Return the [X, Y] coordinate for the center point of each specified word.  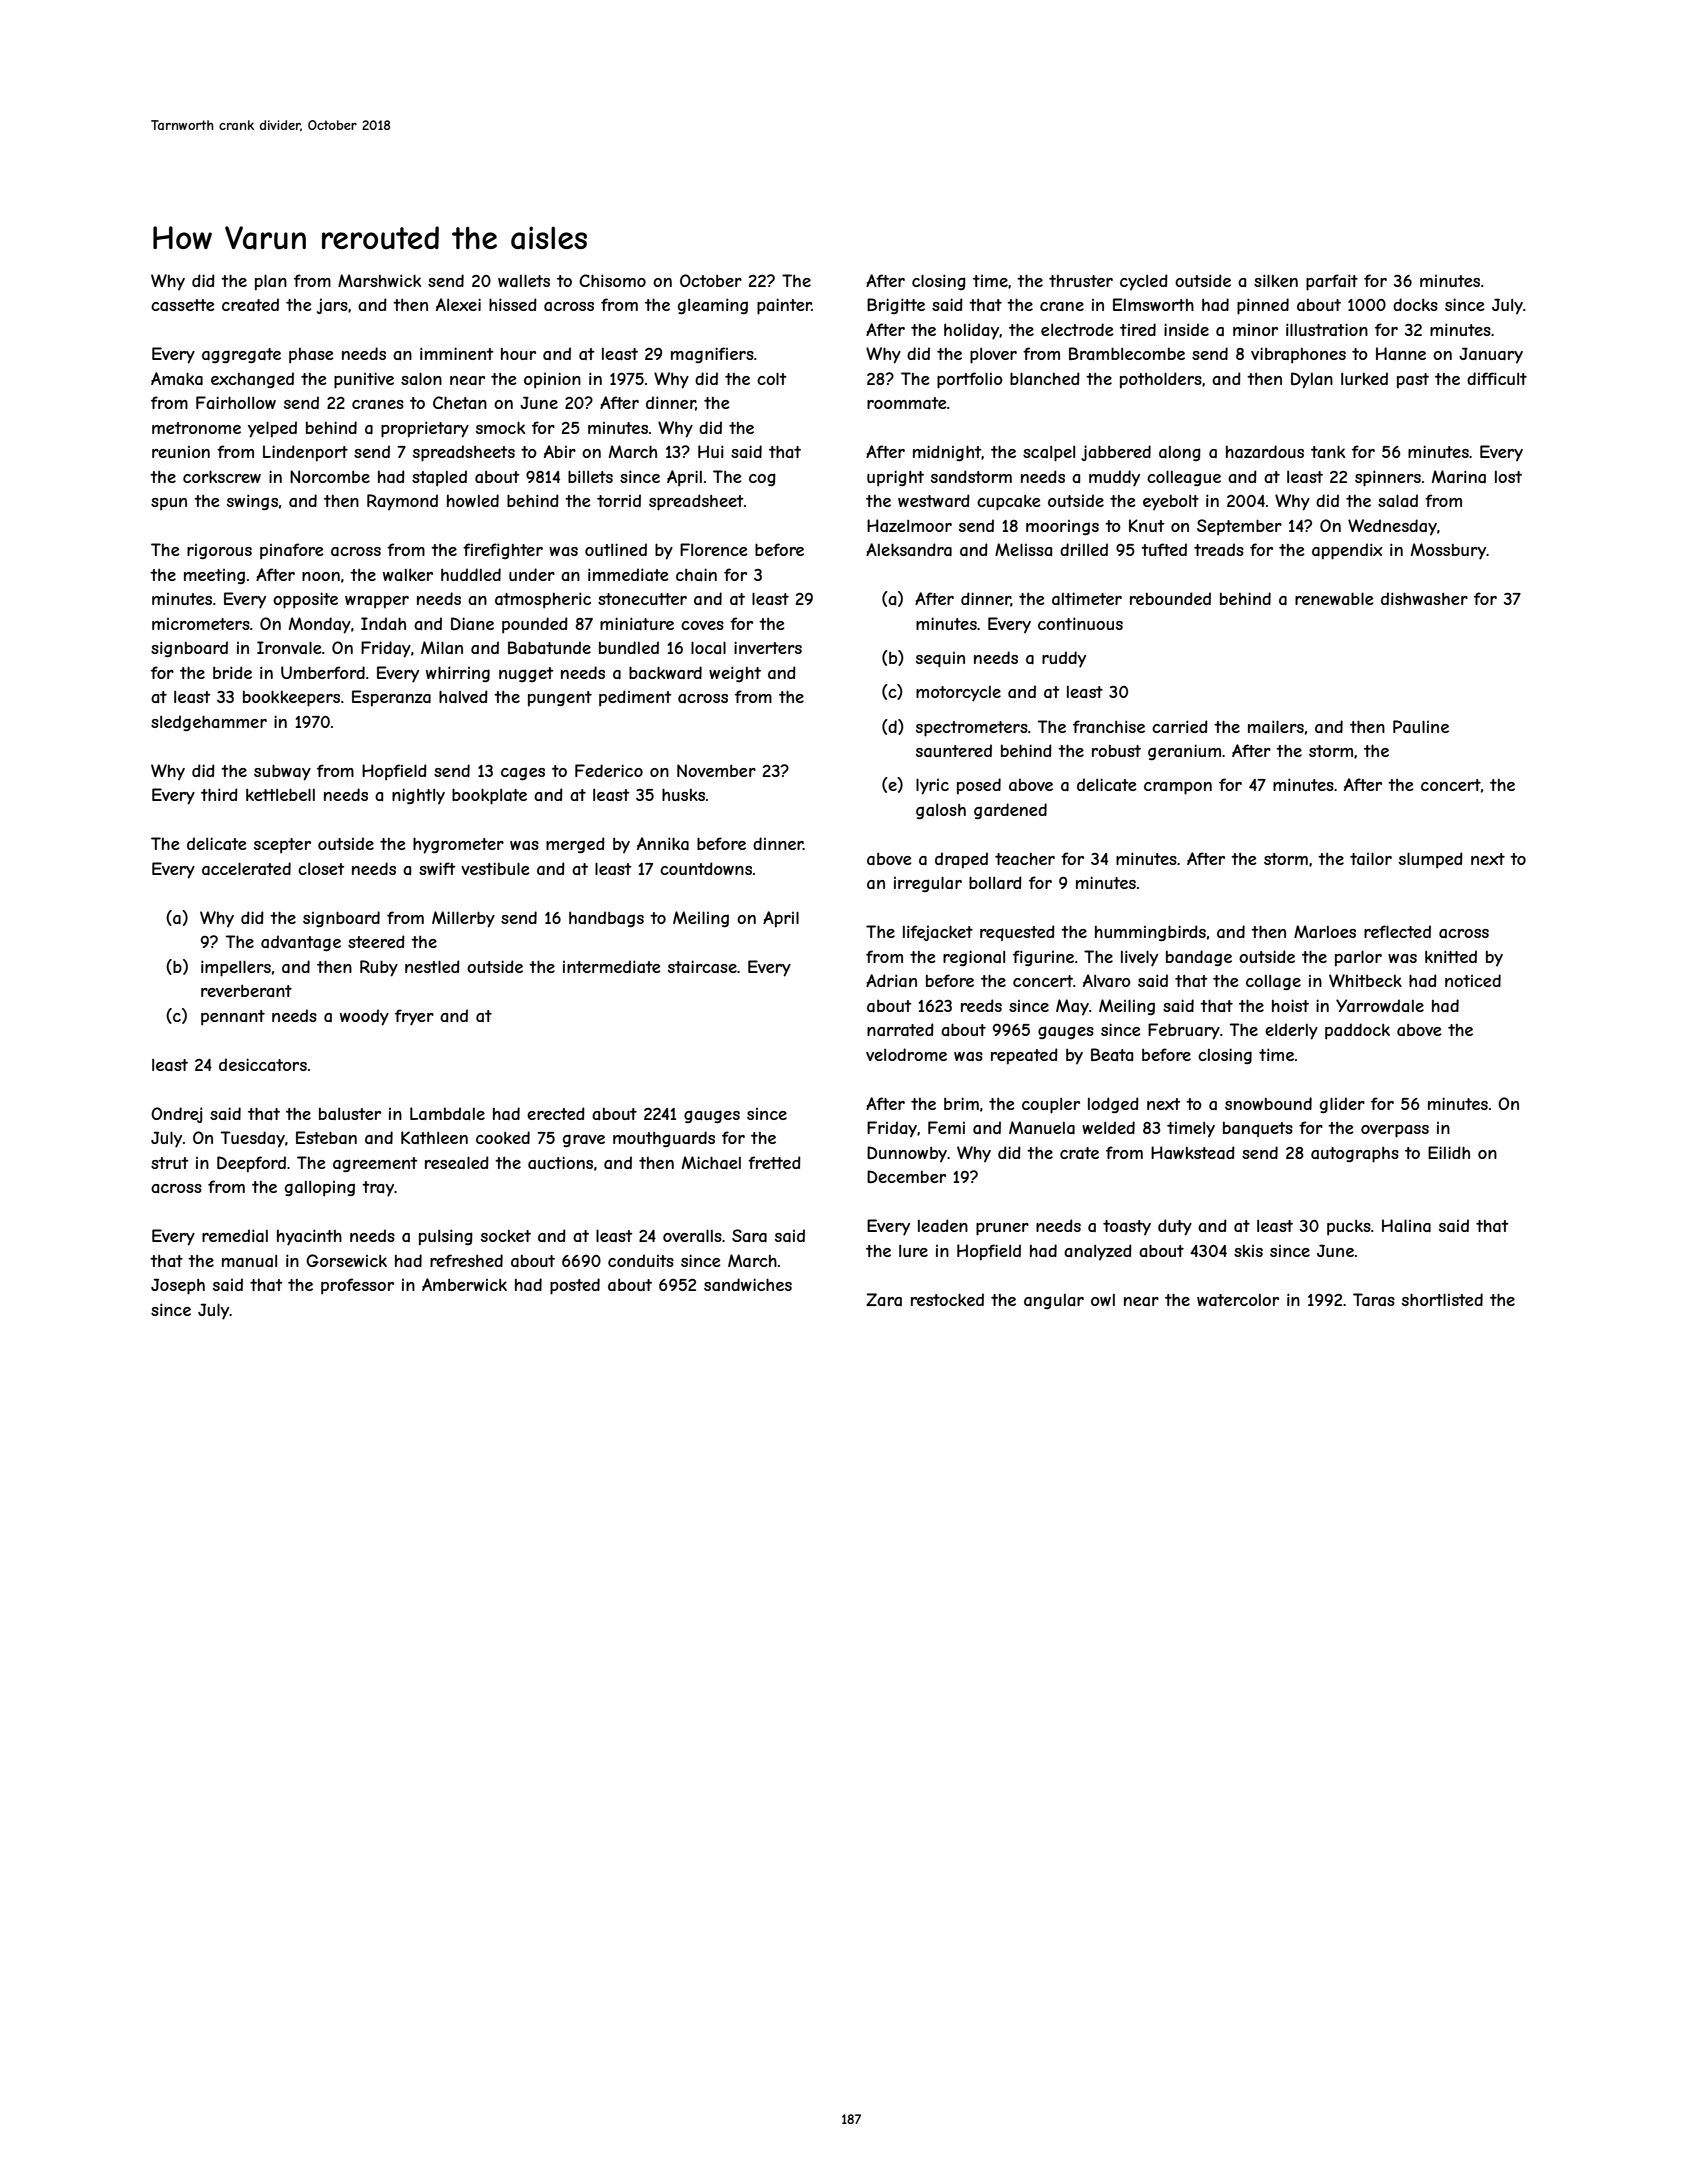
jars [332, 306]
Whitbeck [1365, 980]
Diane [472, 623]
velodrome [906, 1054]
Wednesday [1392, 527]
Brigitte [896, 306]
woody [364, 1017]
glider [1342, 1105]
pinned [1263, 306]
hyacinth [309, 1237]
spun [169, 504]
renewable [1334, 598]
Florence [714, 549]
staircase [702, 966]
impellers [236, 968]
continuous [1080, 623]
